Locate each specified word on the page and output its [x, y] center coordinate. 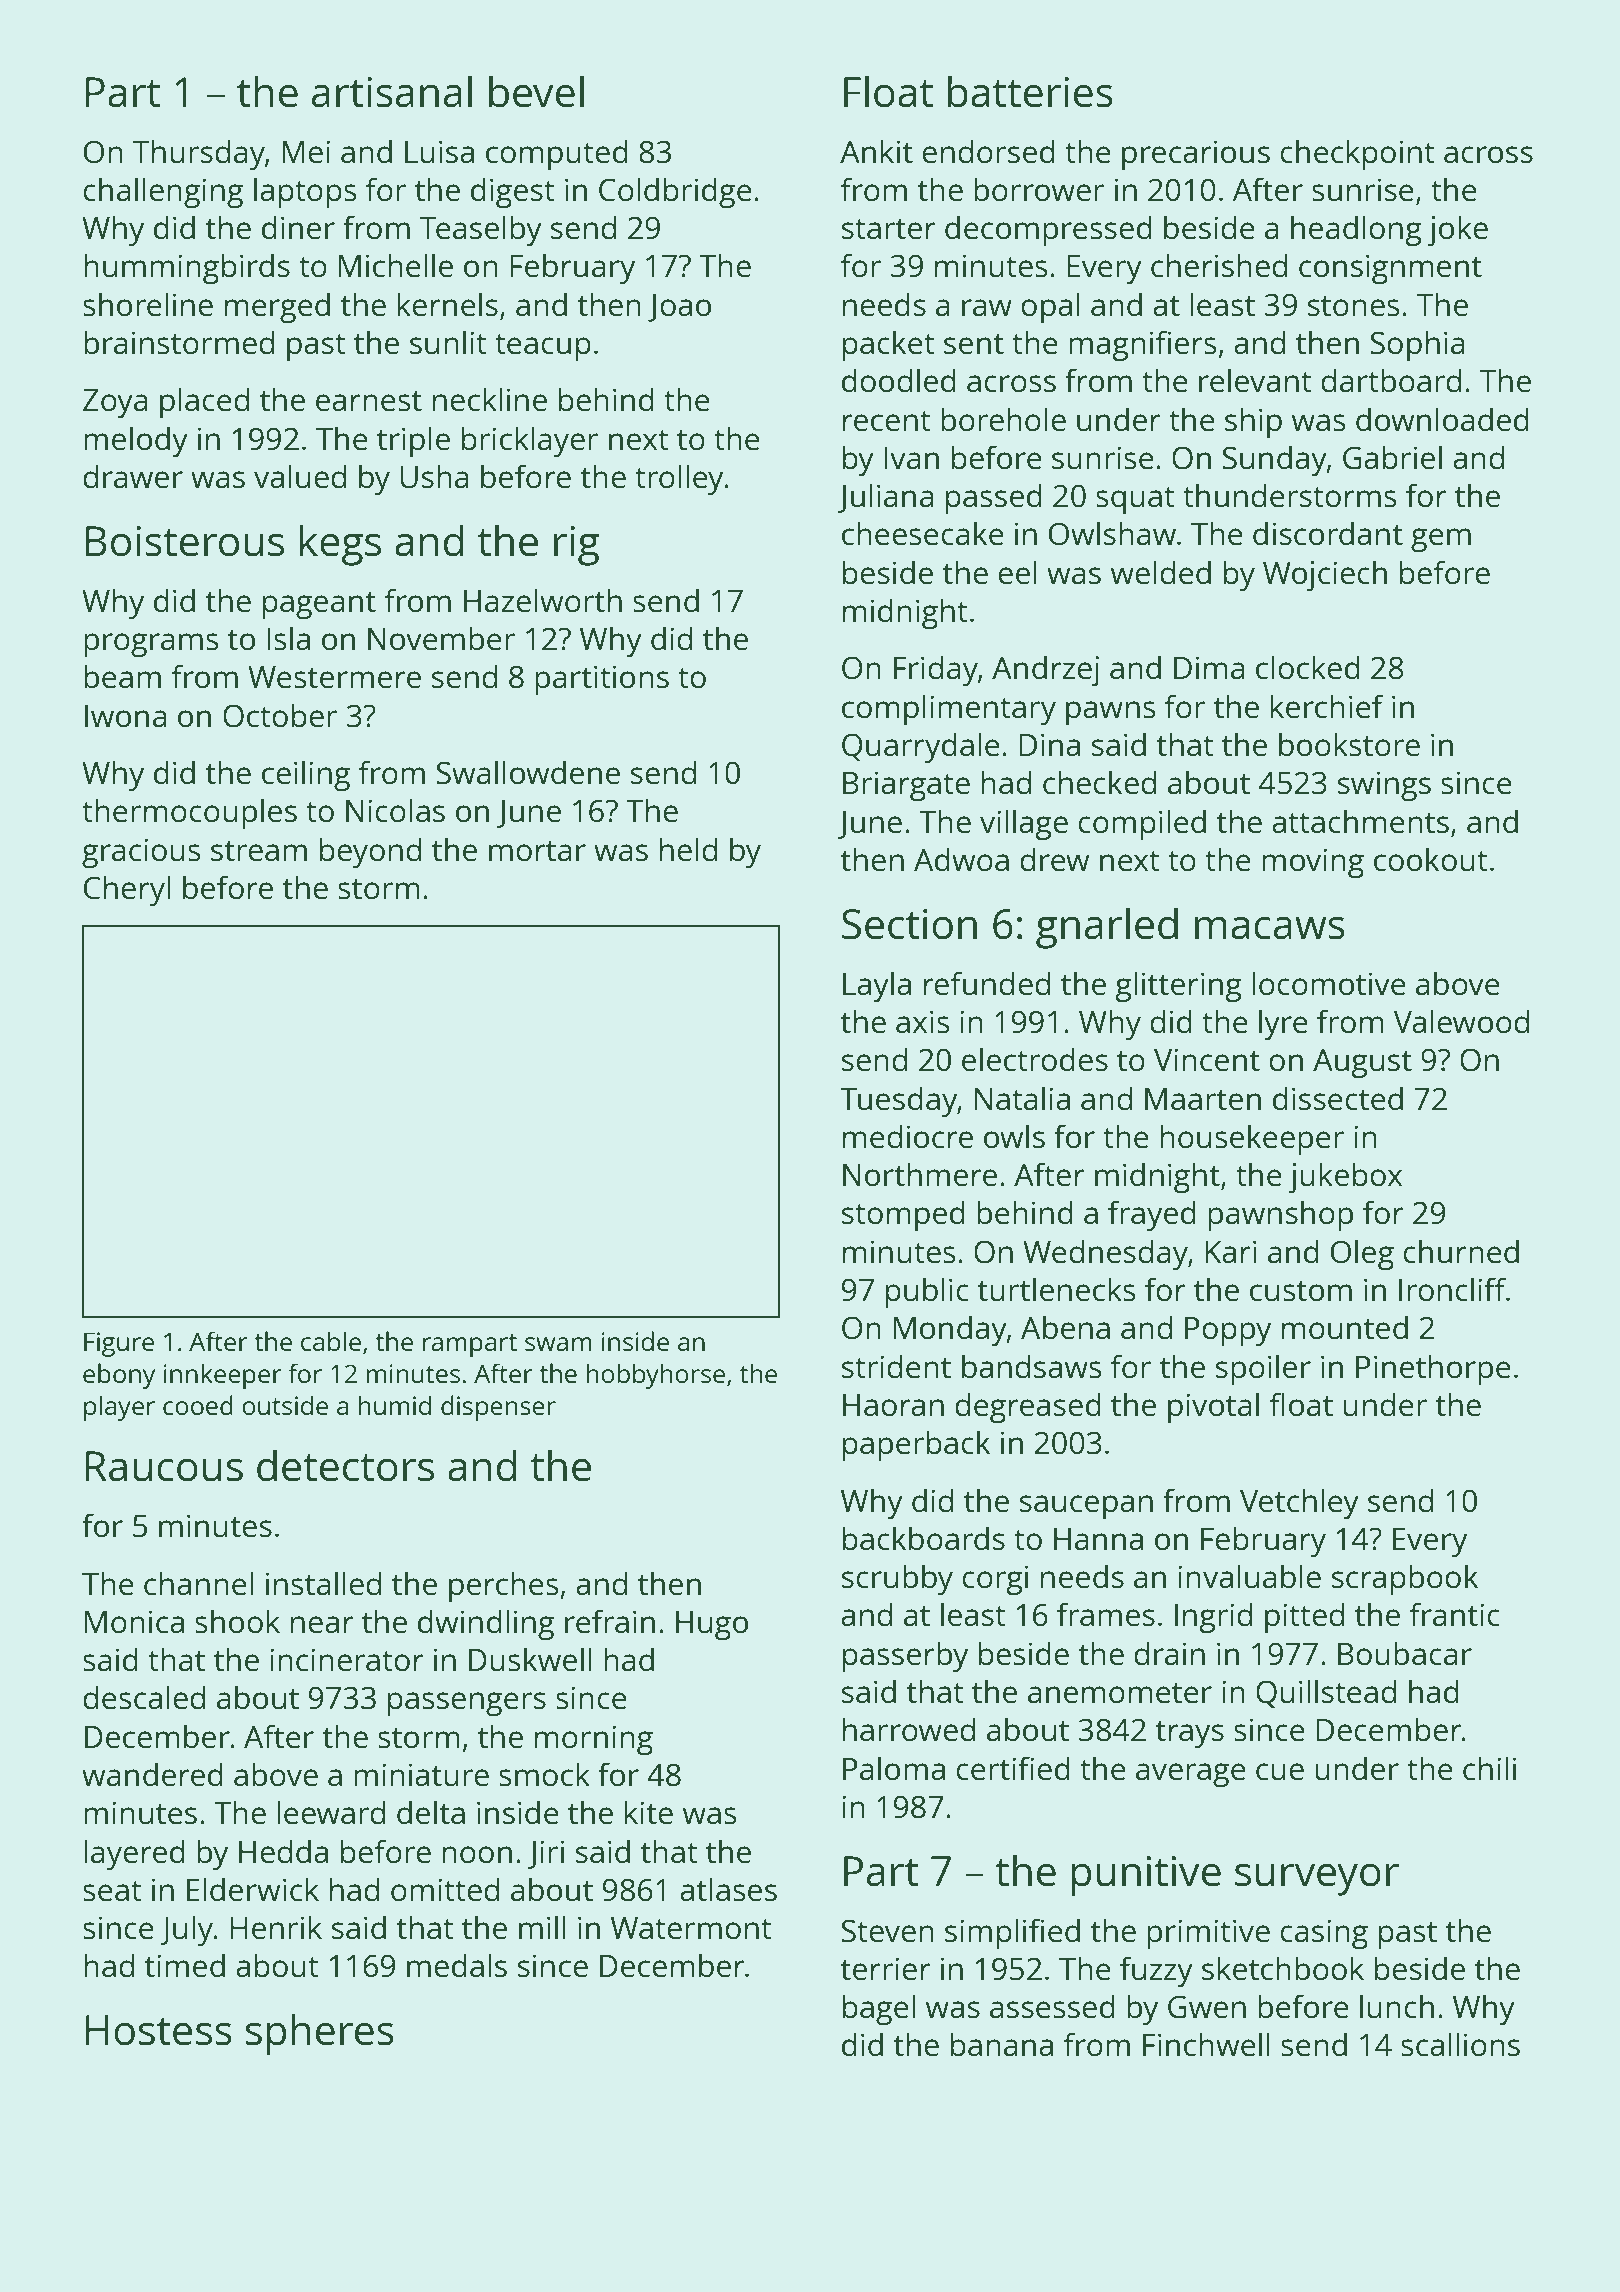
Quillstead [1326, 1694]
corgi [995, 1580]
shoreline [148, 304]
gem [1441, 540]
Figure [119, 1344]
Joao [679, 308]
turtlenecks [1057, 1289]
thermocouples [189, 813]
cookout [1431, 859]
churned [1461, 1251]
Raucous [164, 1466]
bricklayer [530, 441]
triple [413, 441]
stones [1354, 306]
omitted [445, 1889]
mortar [537, 851]
